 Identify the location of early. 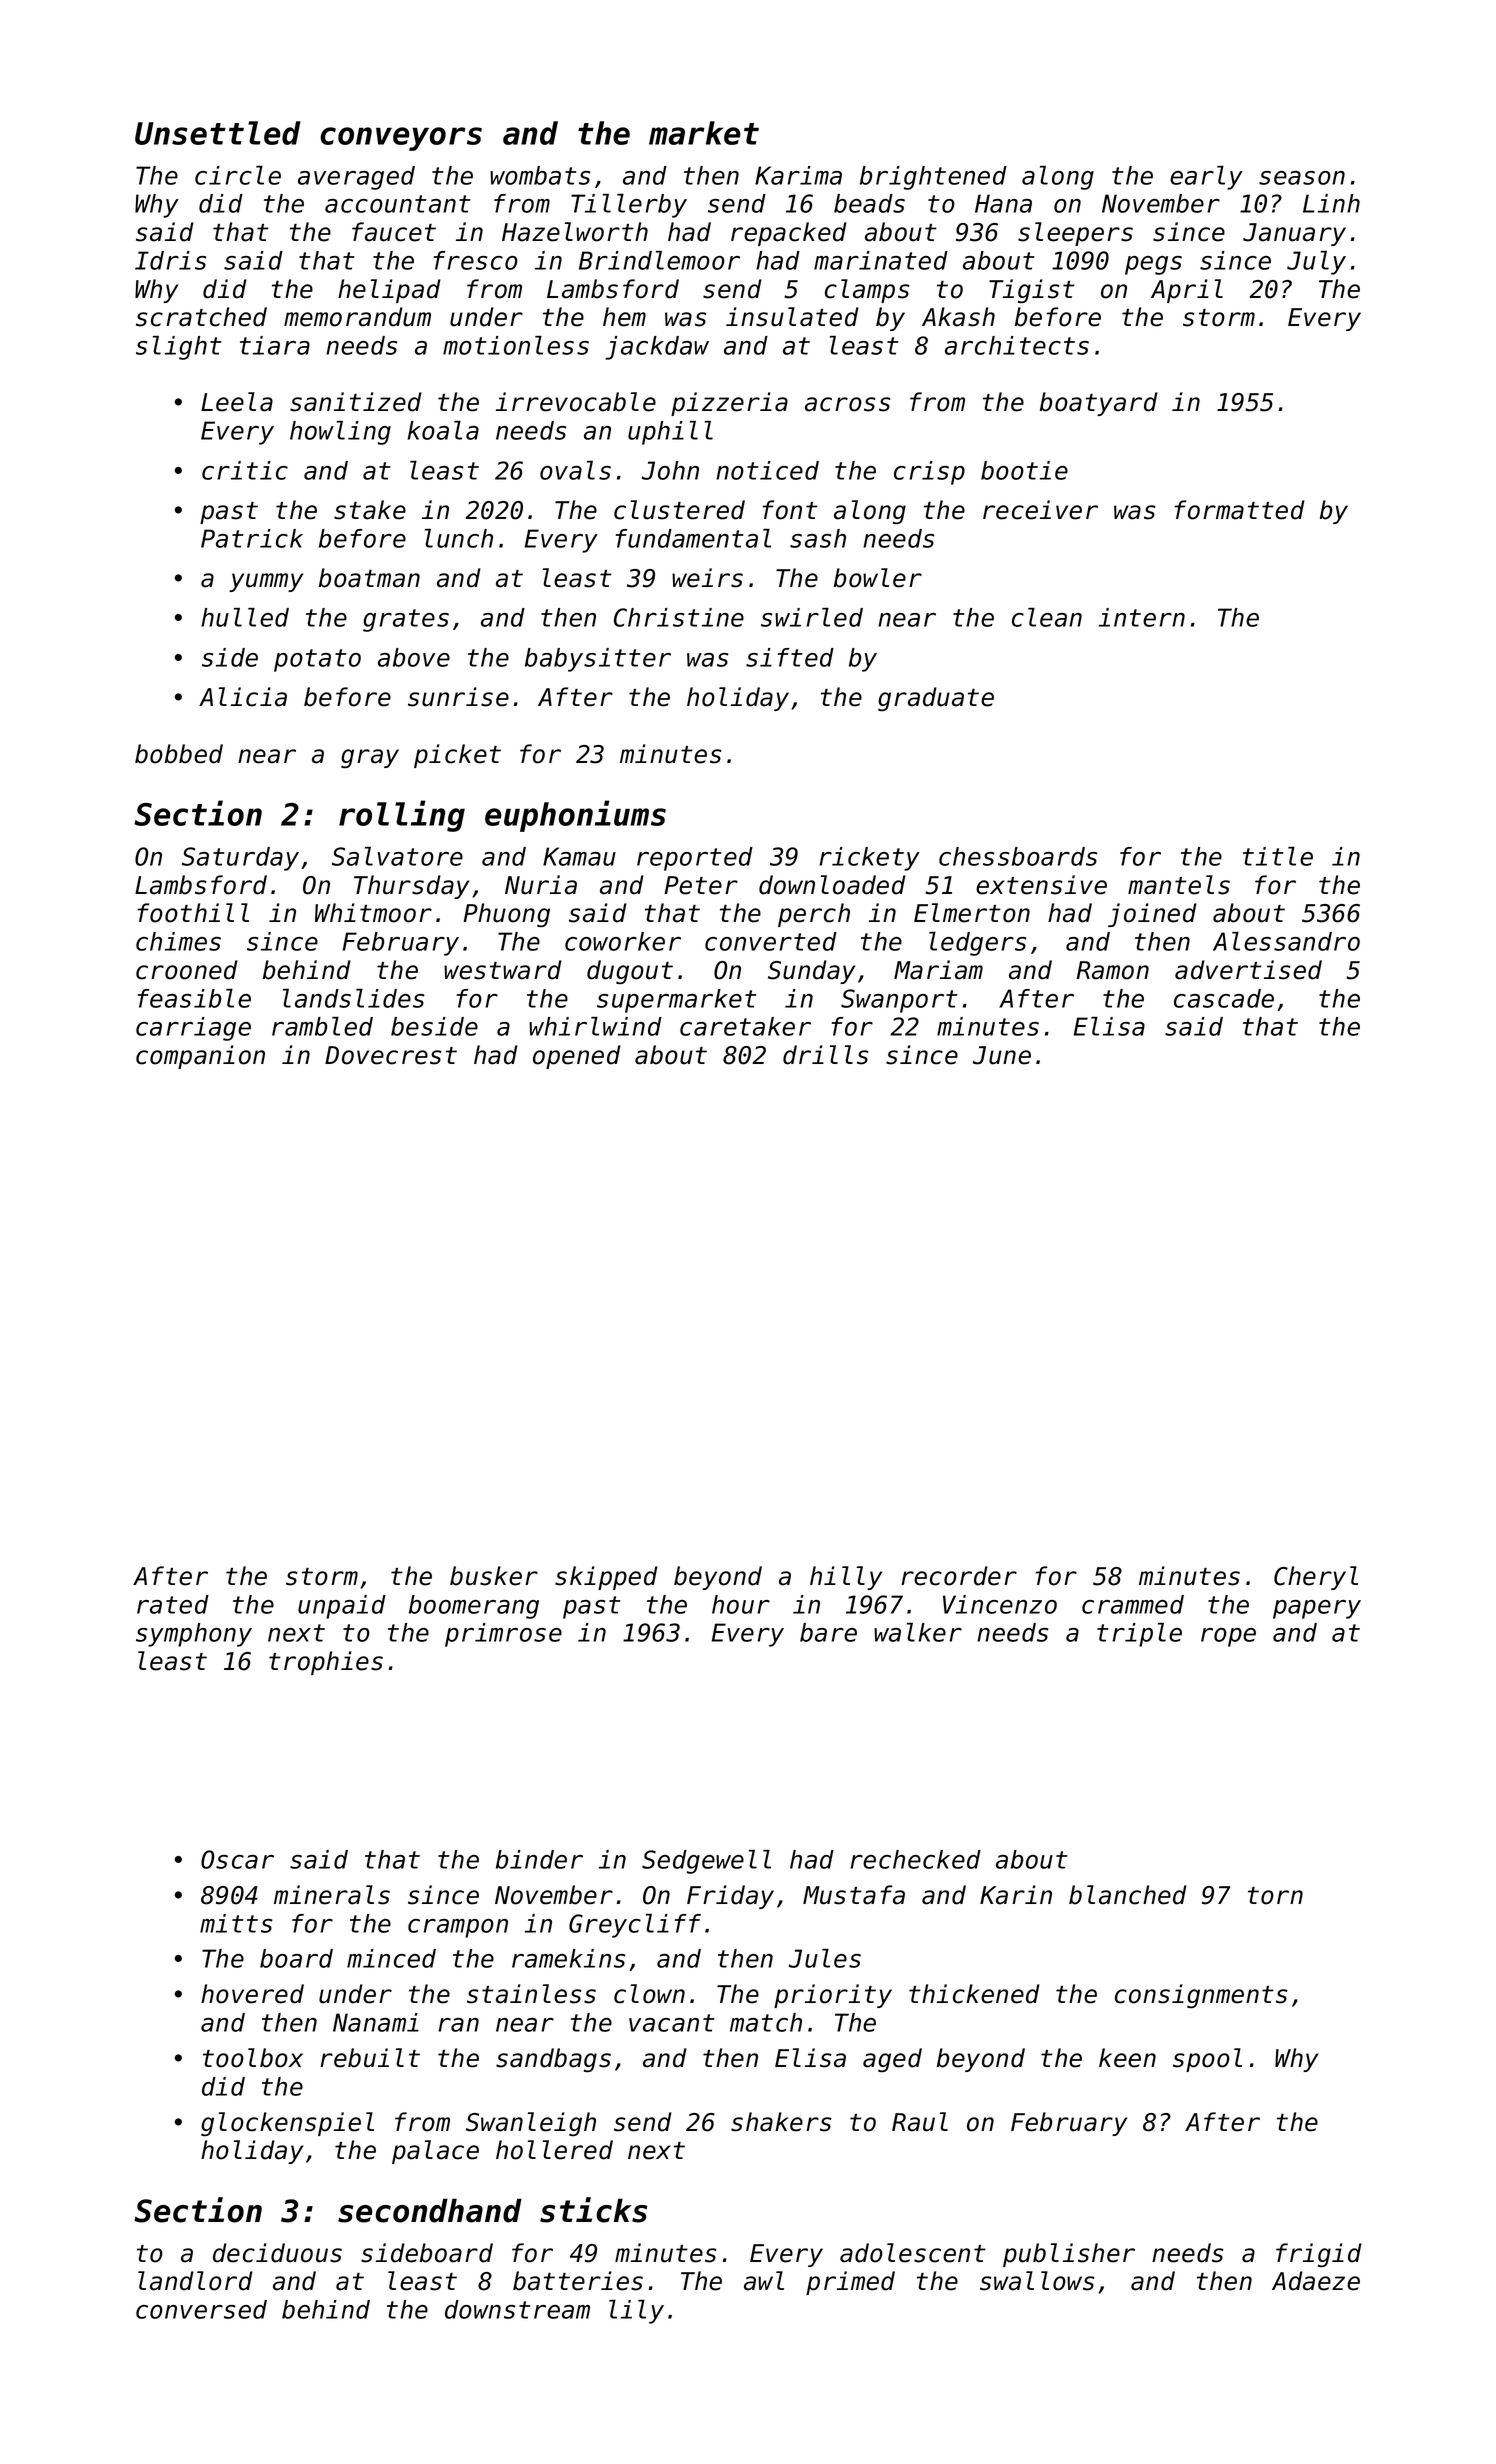
(1206, 177).
